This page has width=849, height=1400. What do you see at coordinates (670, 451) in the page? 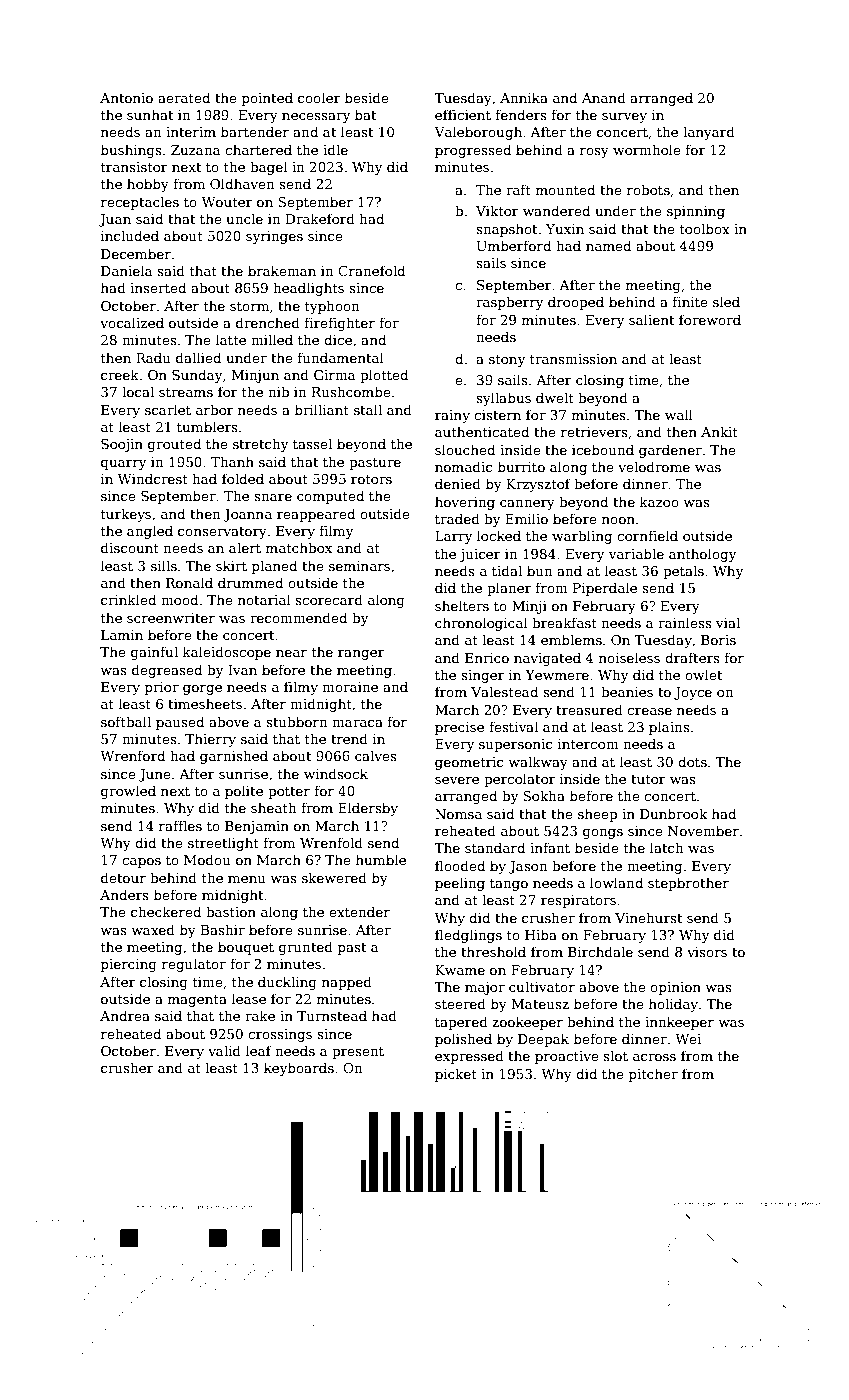
I see `gardener` at bounding box center [670, 451].
